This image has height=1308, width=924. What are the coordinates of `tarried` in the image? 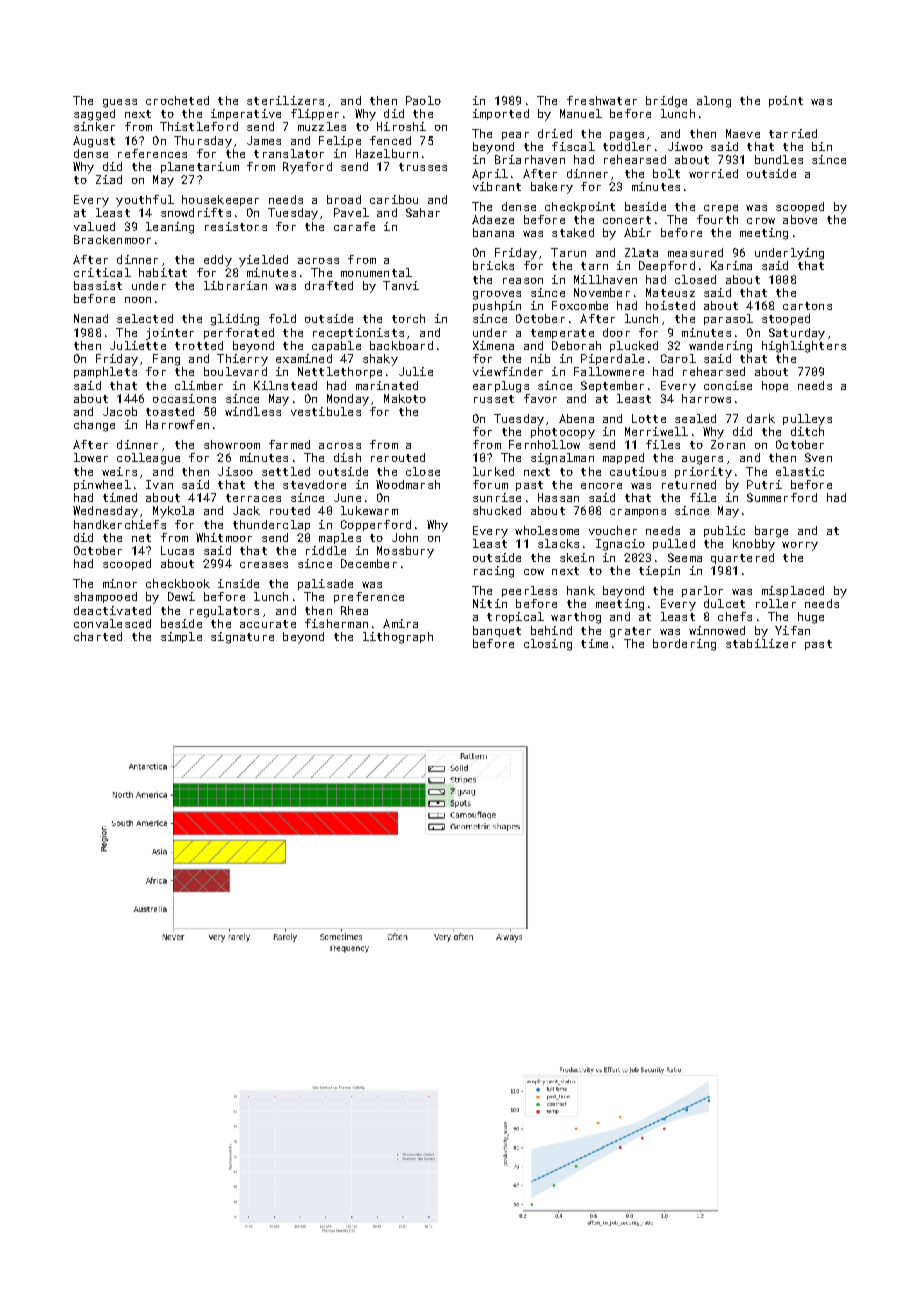 It's located at (793, 133).
